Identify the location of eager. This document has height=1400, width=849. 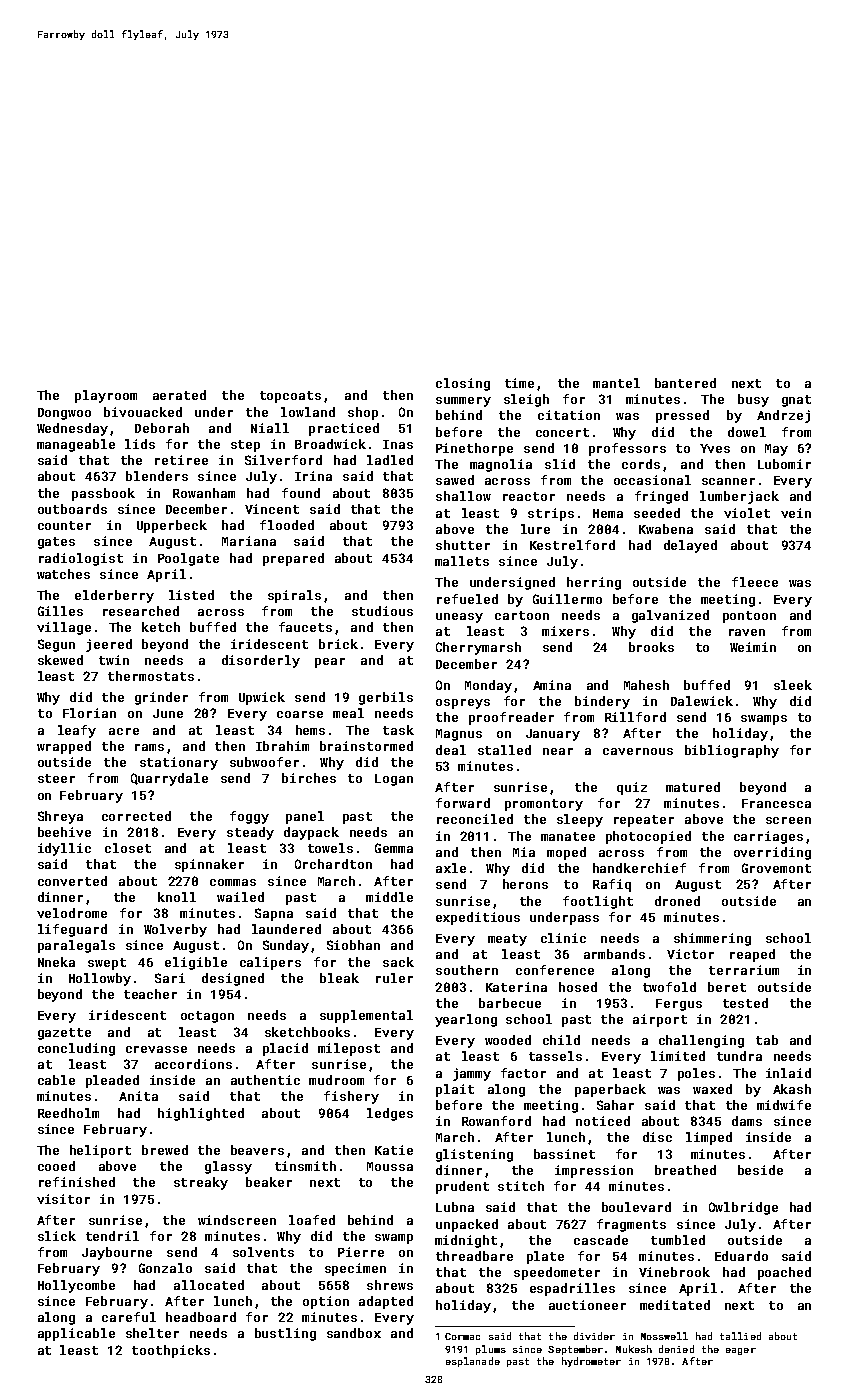
(741, 1351).
